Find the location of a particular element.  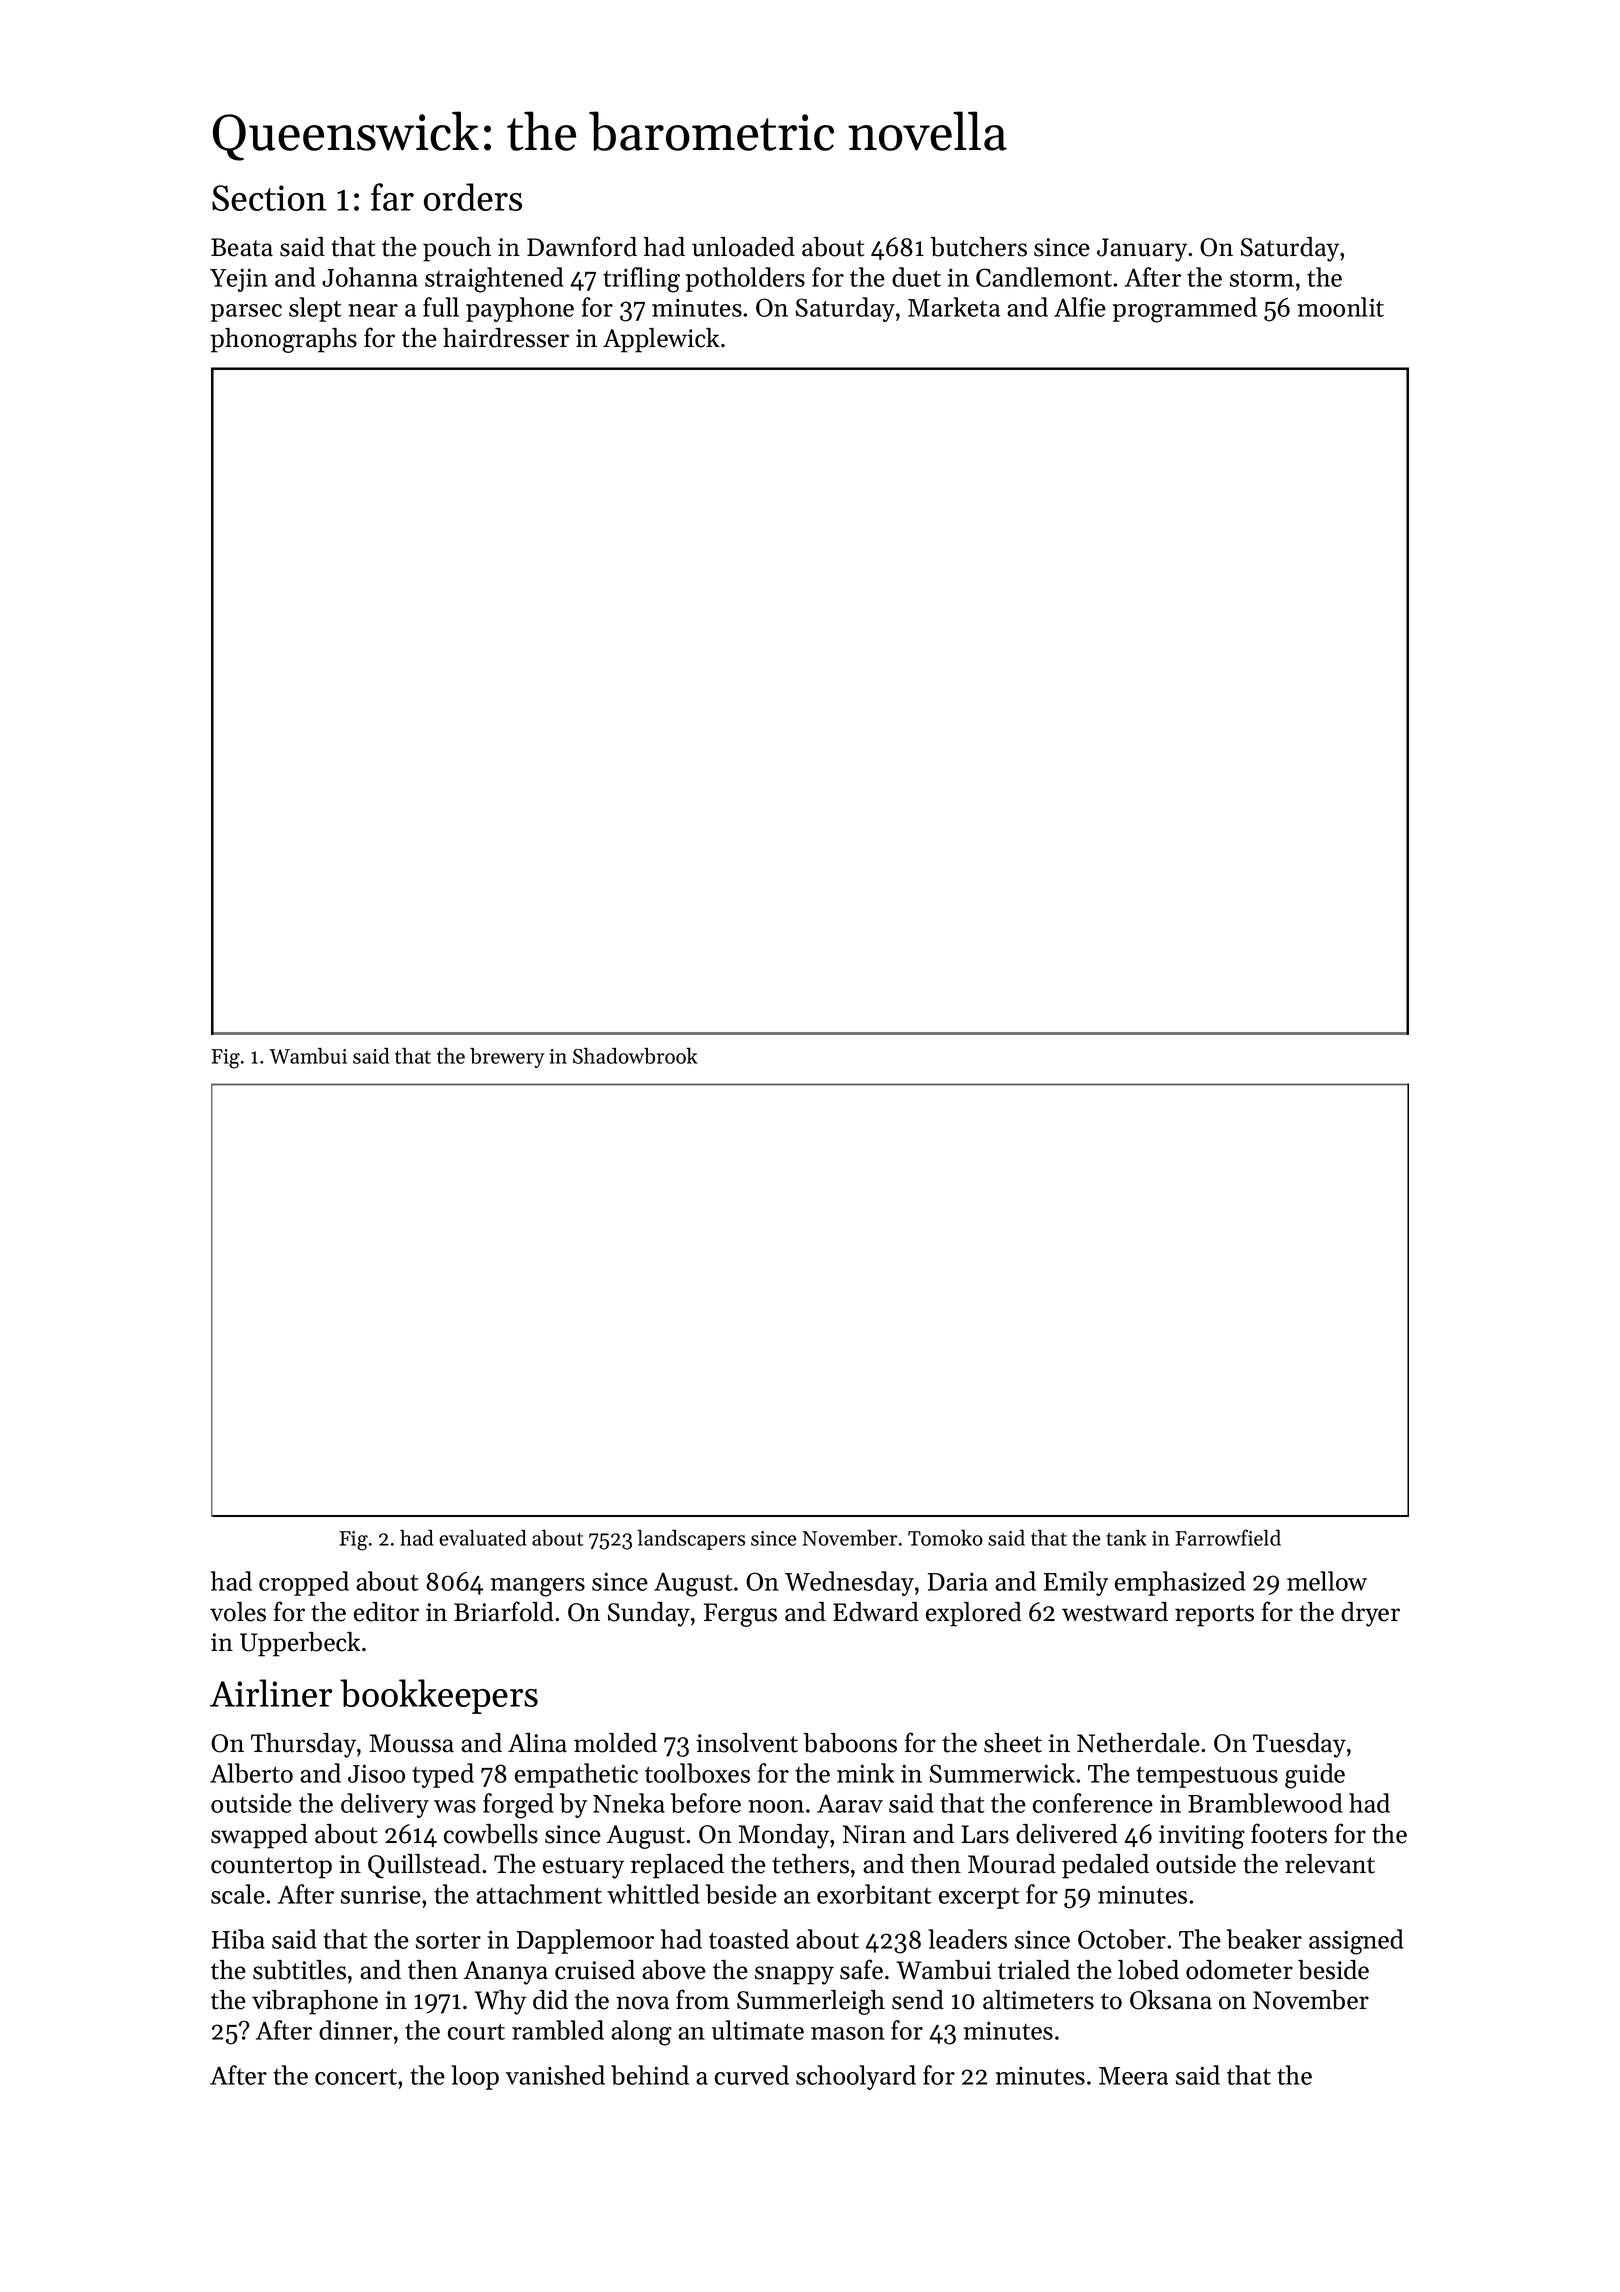

Why is located at coordinates (500, 2002).
